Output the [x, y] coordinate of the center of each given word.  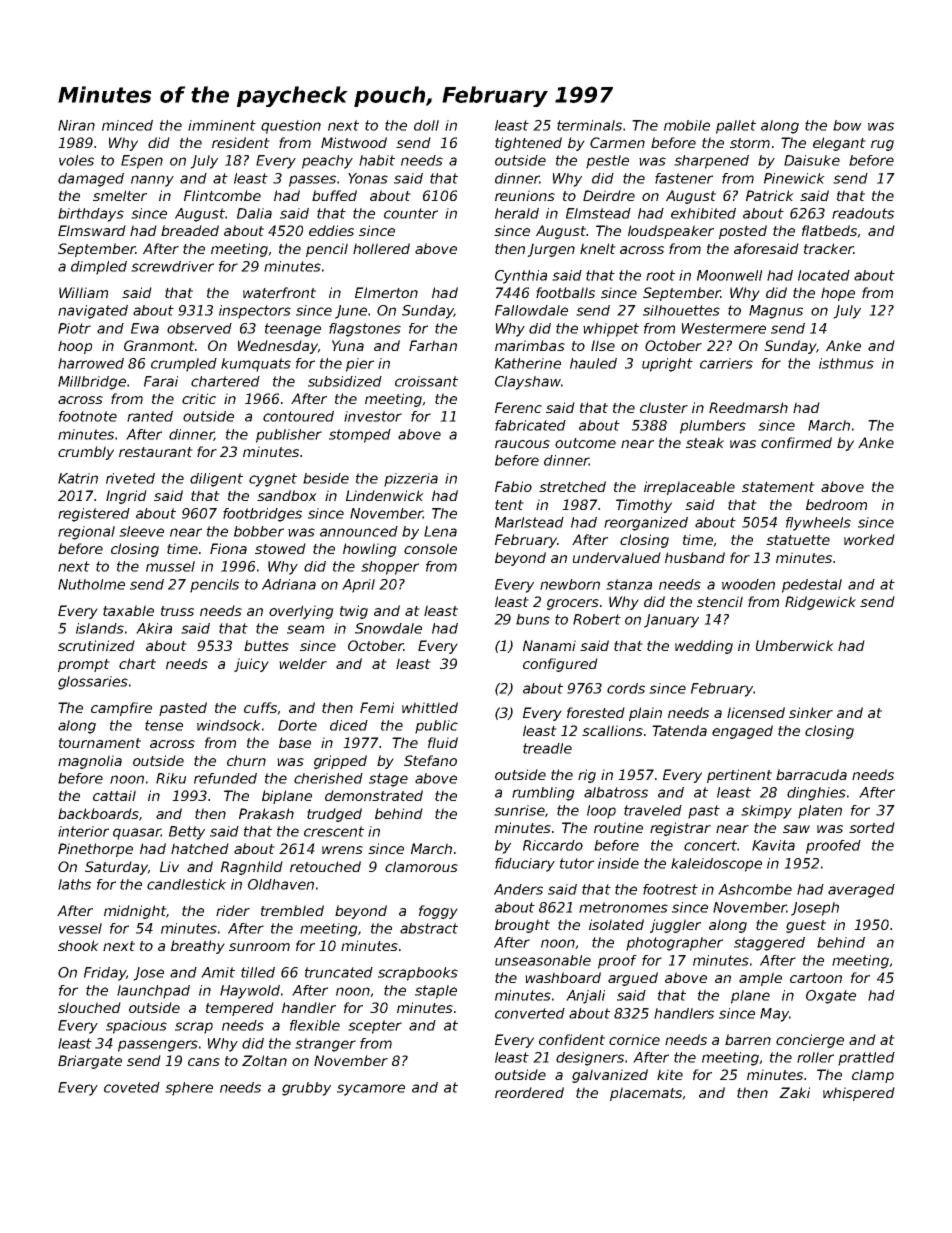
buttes [266, 645]
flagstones [365, 330]
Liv [169, 866]
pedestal [812, 586]
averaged [861, 891]
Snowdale [388, 628]
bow [847, 125]
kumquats [256, 365]
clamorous [421, 866]
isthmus [846, 363]
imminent [222, 125]
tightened [528, 144]
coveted [132, 1087]
